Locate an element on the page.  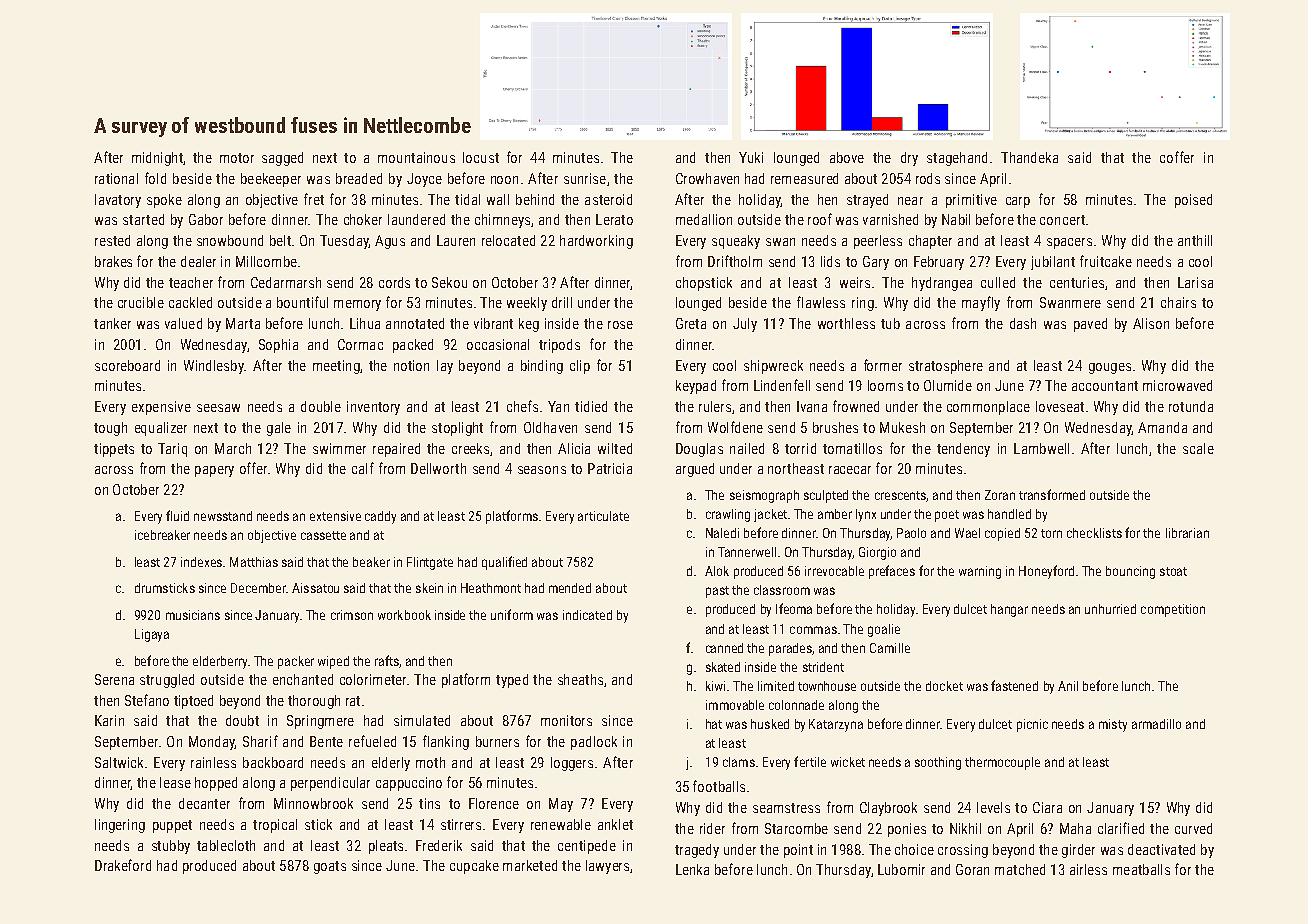
Drakeford is located at coordinates (123, 865).
